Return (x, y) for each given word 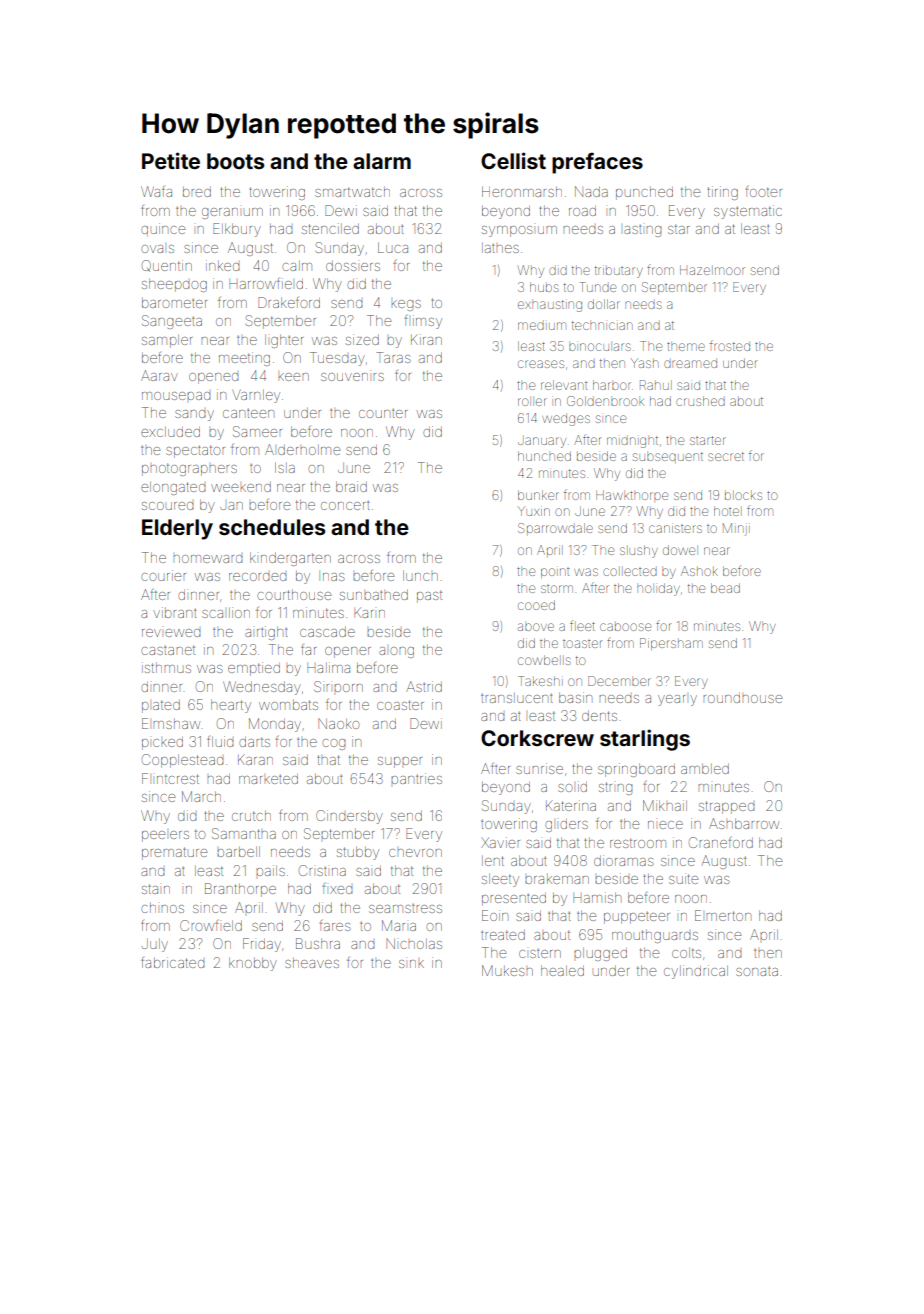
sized (362, 339)
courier (163, 575)
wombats (288, 705)
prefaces (597, 163)
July (155, 945)
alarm (382, 161)
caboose (625, 627)
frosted (730, 345)
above (536, 627)
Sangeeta (172, 322)
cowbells (544, 660)
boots (235, 161)
